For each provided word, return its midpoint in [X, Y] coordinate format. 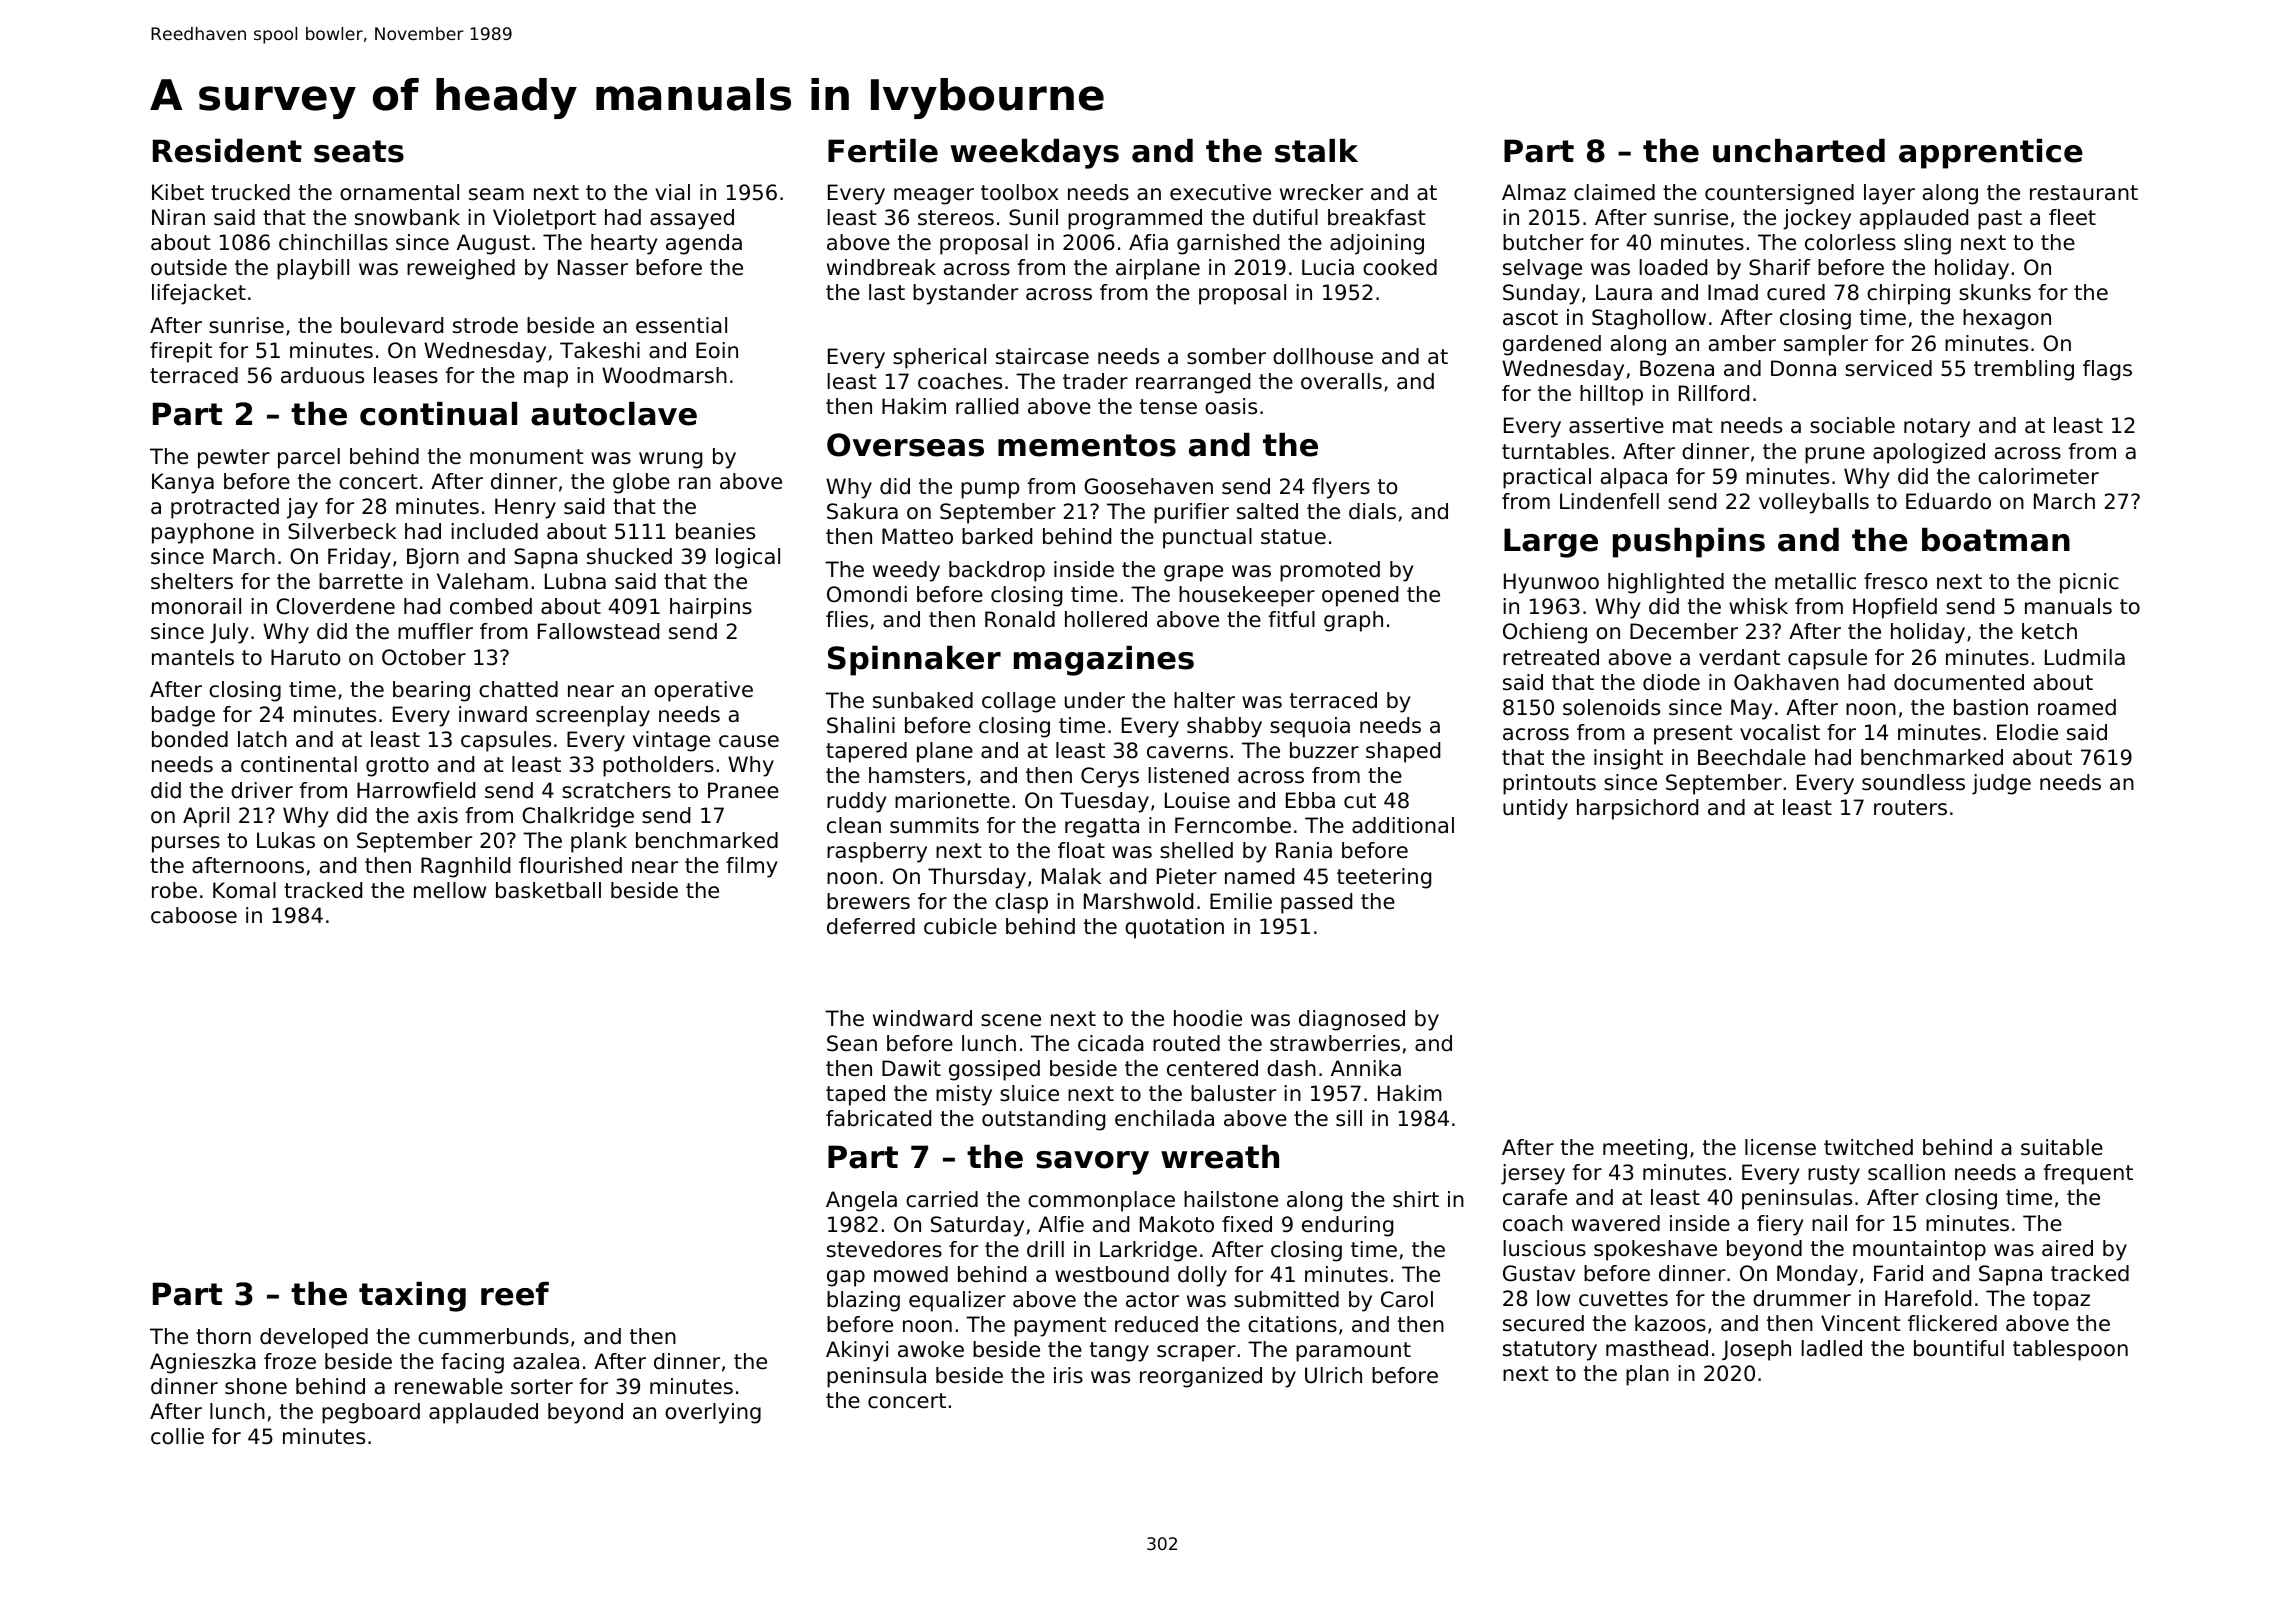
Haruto [305, 657]
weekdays [1035, 154]
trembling [2024, 370]
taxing [412, 1297]
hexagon [2007, 319]
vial [672, 192]
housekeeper [1247, 596]
